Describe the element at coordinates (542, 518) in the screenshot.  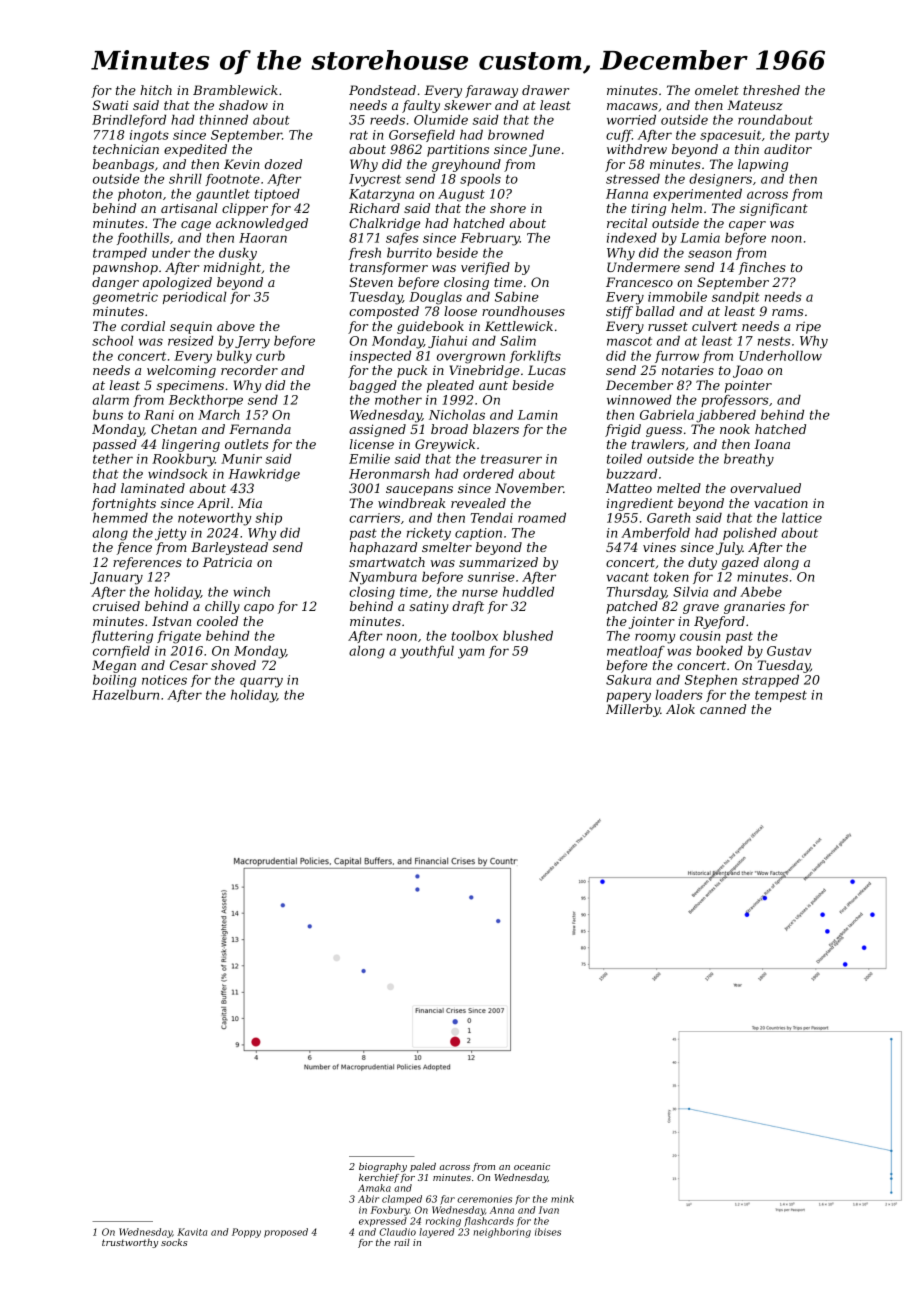
I see `roamed` at that location.
